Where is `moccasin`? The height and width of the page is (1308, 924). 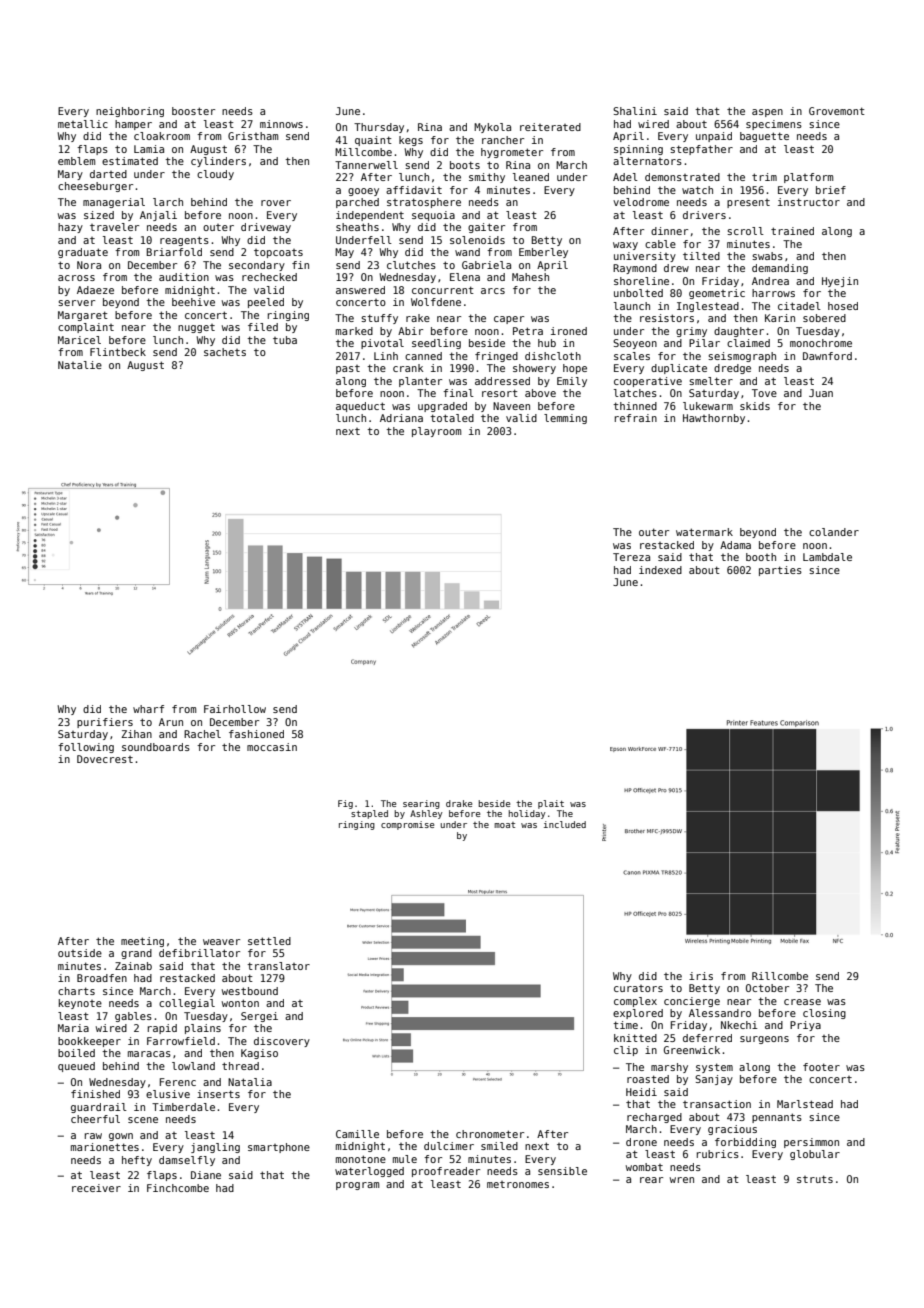
moccasin is located at coordinates (272, 747).
